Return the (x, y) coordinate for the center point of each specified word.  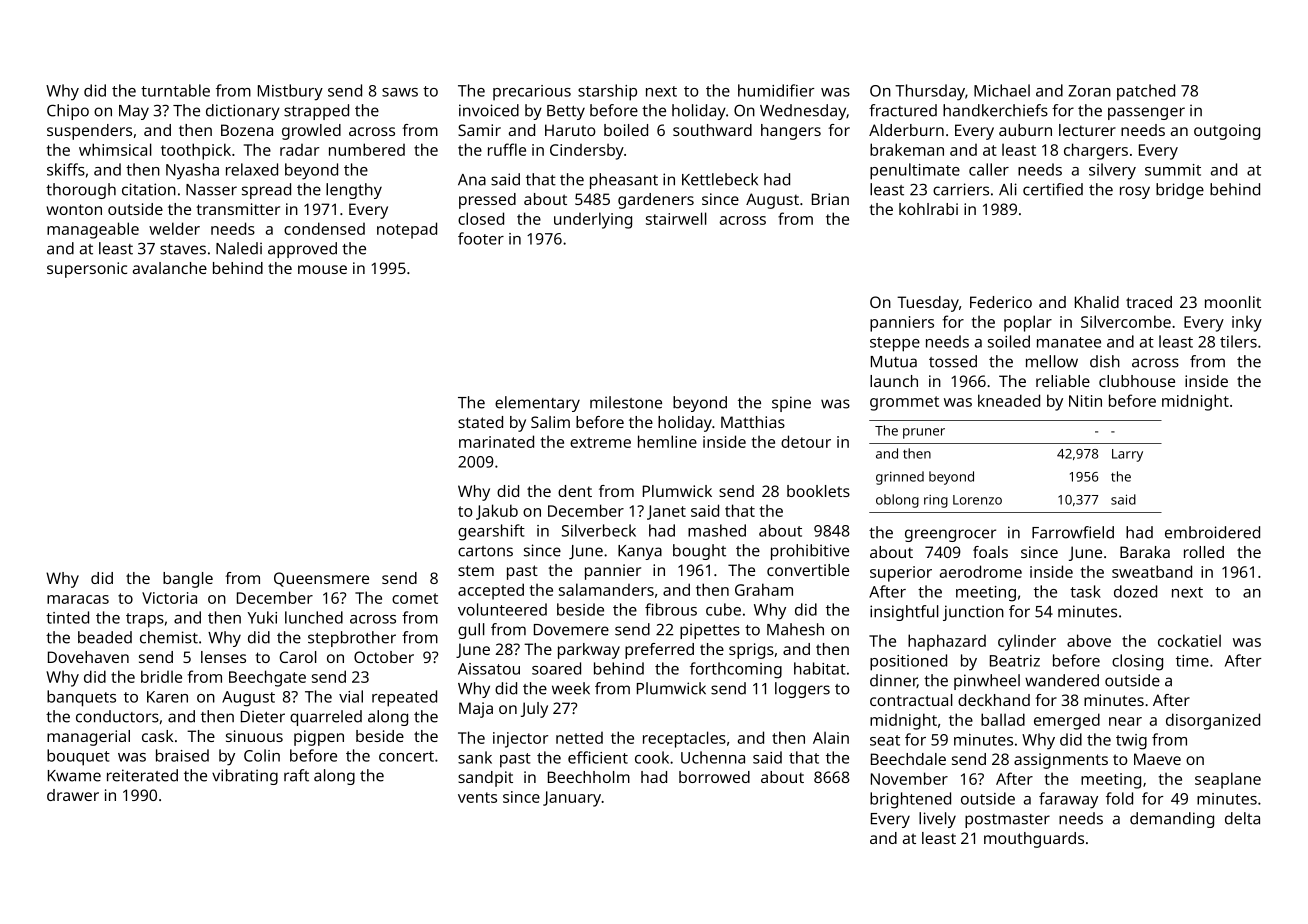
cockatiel (1189, 640)
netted (579, 738)
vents (477, 797)
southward (712, 130)
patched (1146, 92)
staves (183, 249)
